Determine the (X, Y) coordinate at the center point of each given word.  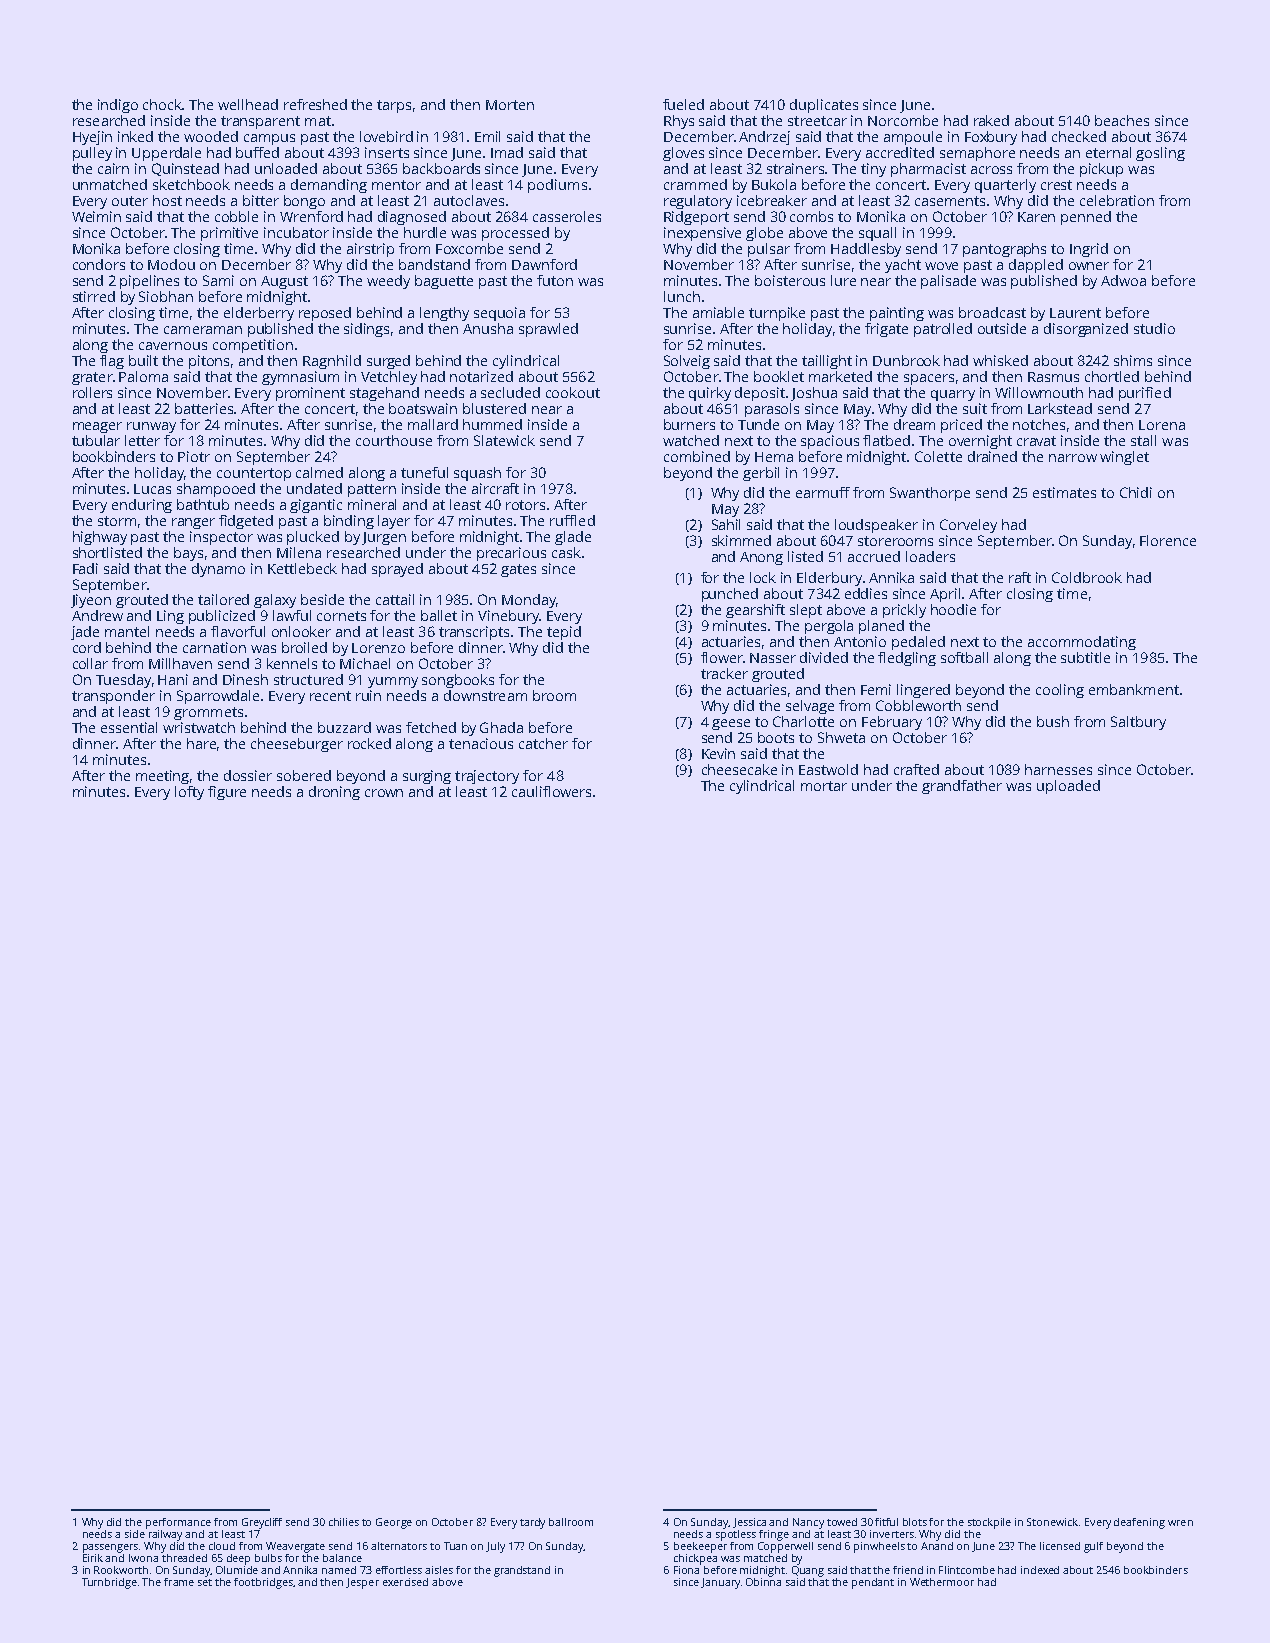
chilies (344, 1522)
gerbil (761, 474)
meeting (162, 777)
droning (334, 793)
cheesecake (739, 769)
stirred (94, 296)
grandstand (522, 1571)
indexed (1040, 1570)
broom (554, 695)
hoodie (953, 609)
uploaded (1068, 787)
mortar (824, 786)
